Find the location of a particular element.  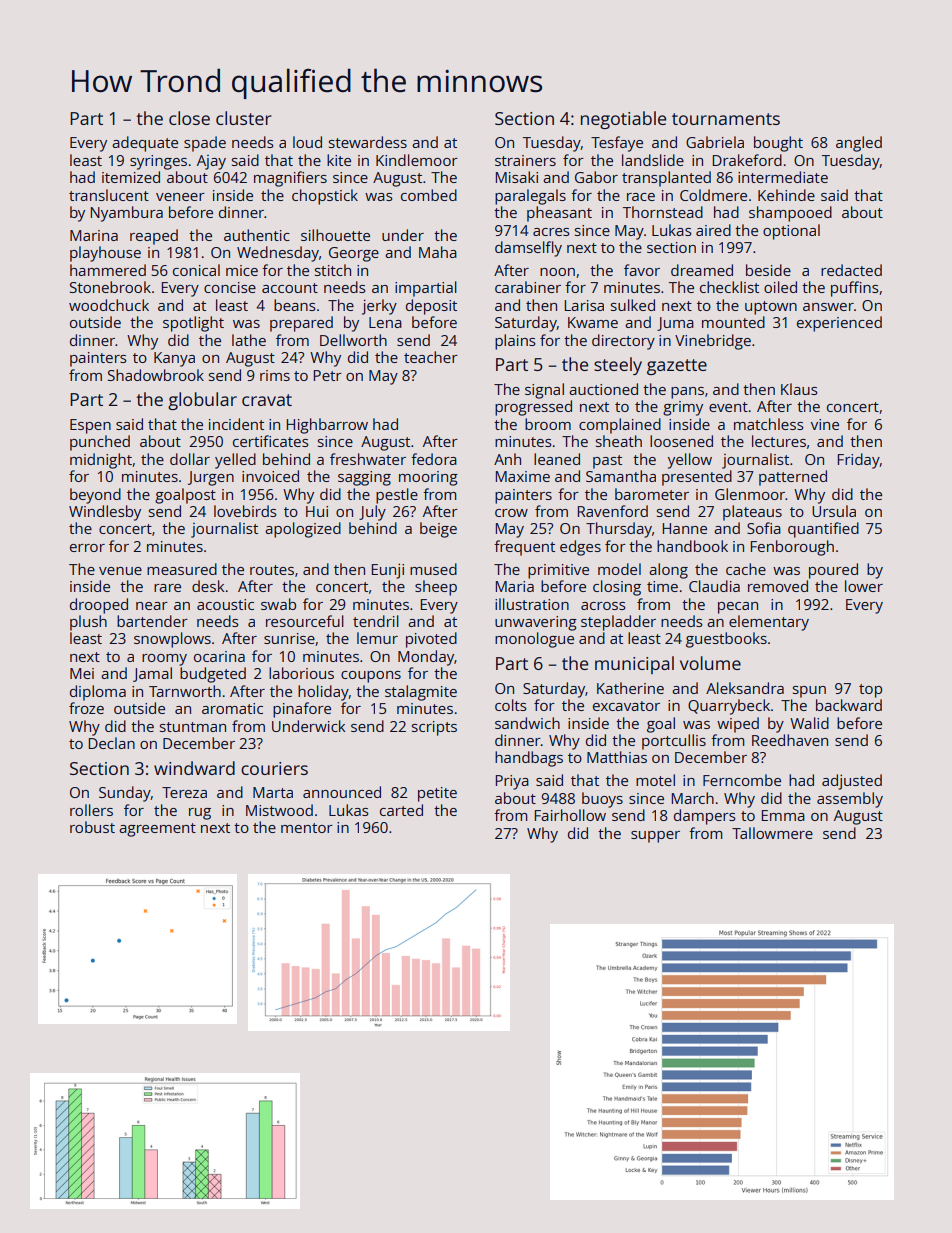

Tallowmere is located at coordinates (772, 833).
